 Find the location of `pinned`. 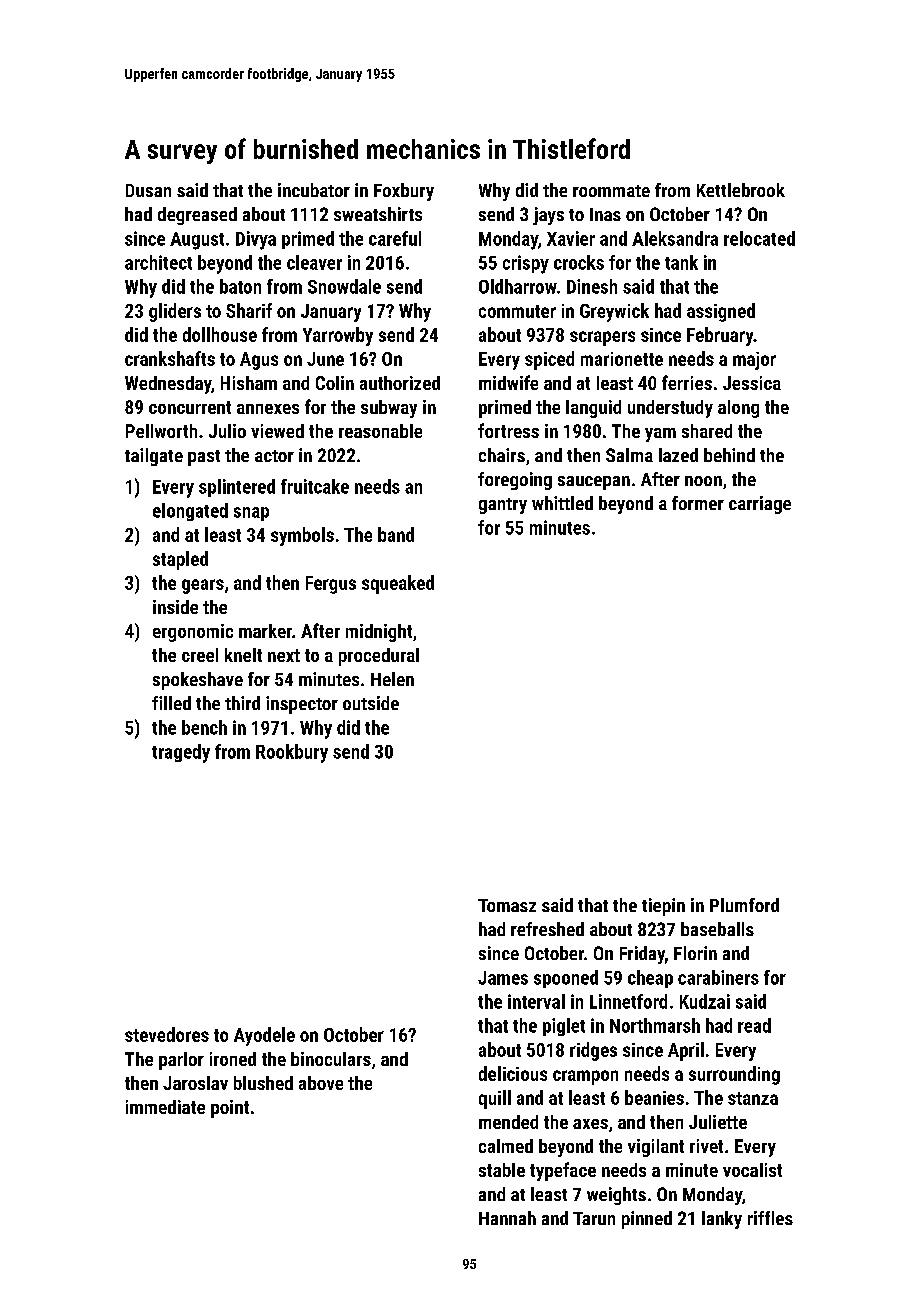

pinned is located at coordinates (647, 1220).
